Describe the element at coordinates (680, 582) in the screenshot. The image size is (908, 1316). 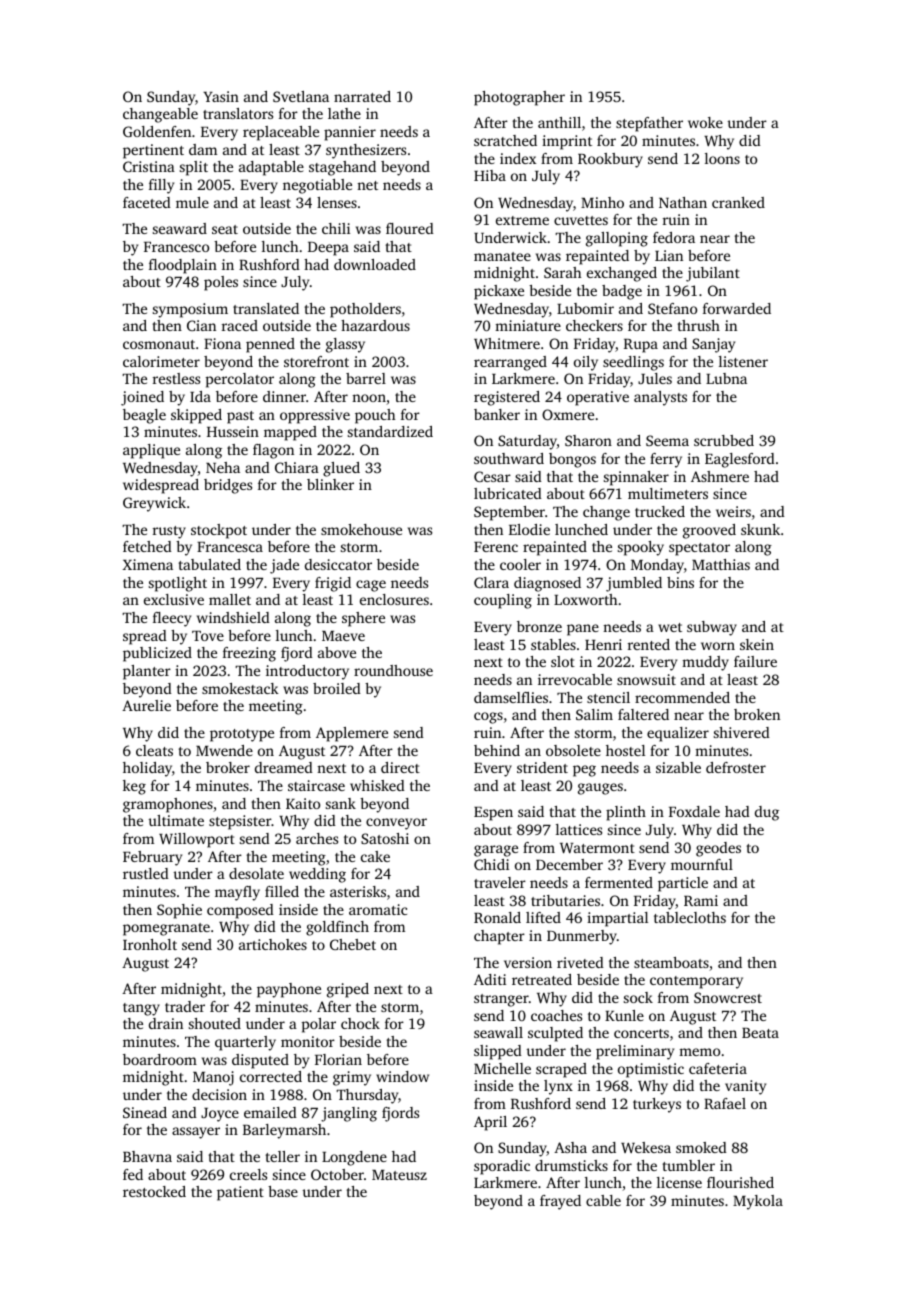
I see `bins` at that location.
